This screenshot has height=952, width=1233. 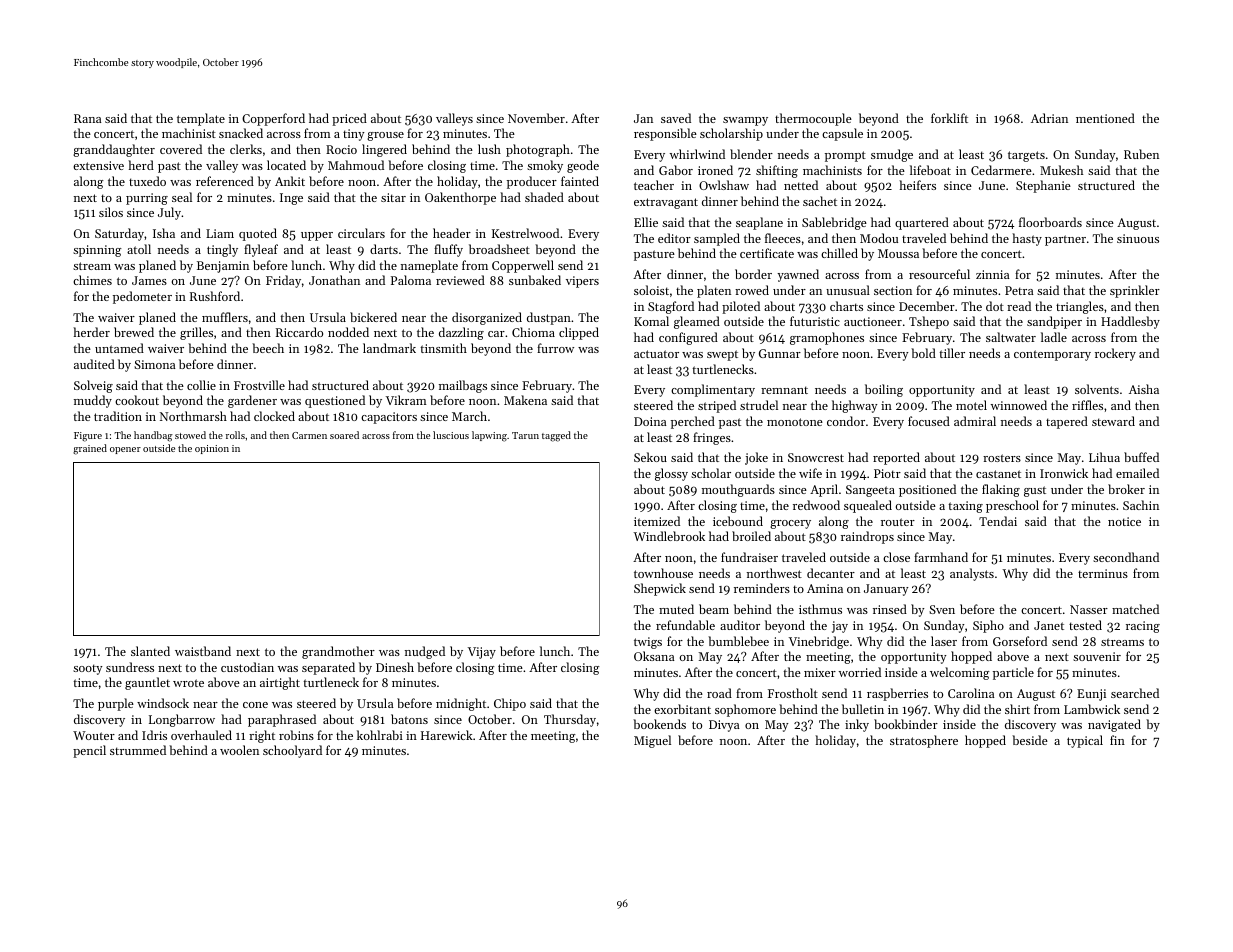 I want to click on Chipo, so click(x=510, y=704).
